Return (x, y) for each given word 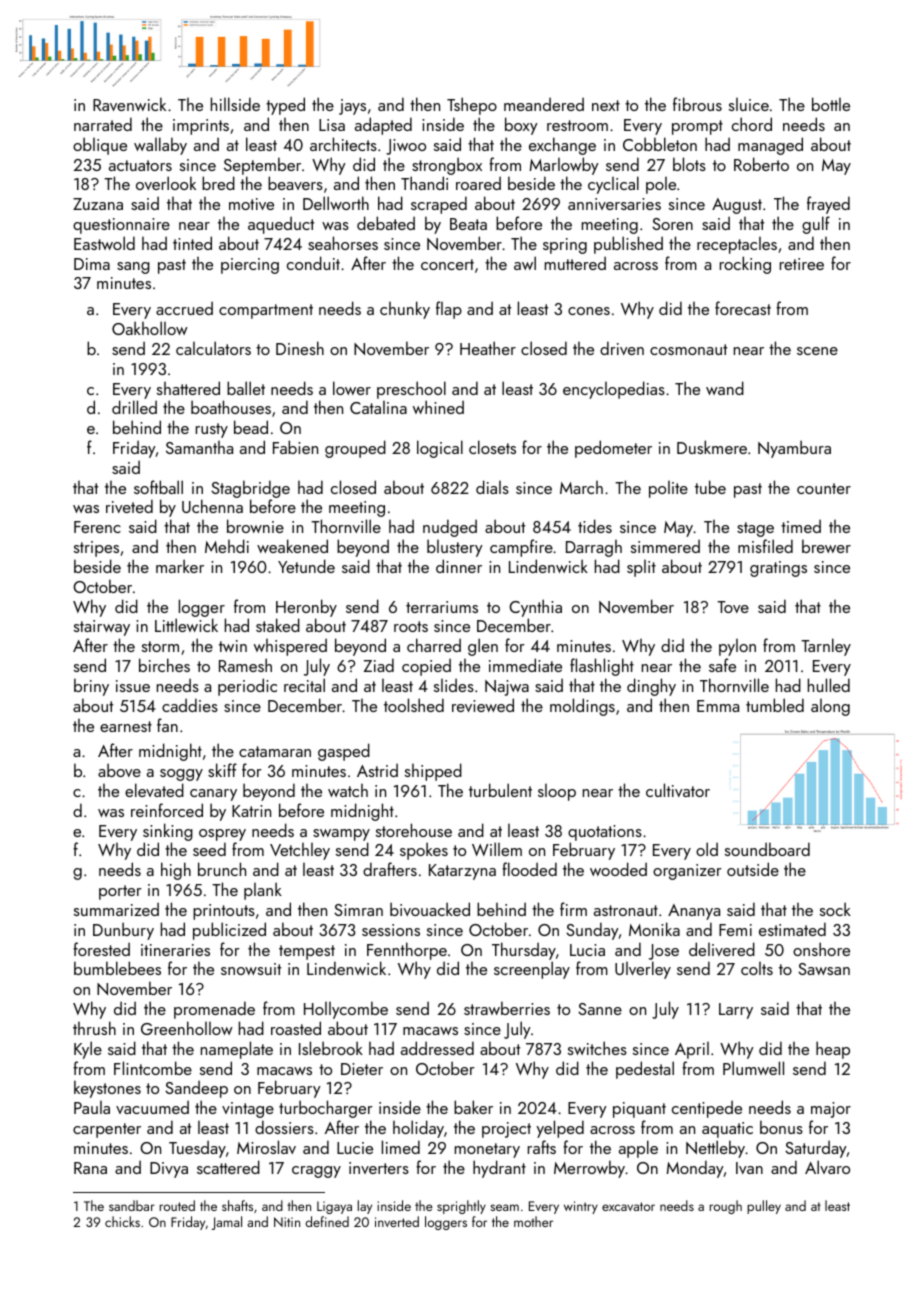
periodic (247, 687)
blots (689, 164)
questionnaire (121, 226)
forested (101, 949)
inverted (397, 1221)
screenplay (532, 970)
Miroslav (266, 1147)
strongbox (447, 166)
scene (817, 351)
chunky (405, 310)
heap (833, 1050)
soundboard (767, 849)
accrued (184, 308)
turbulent (500, 790)
